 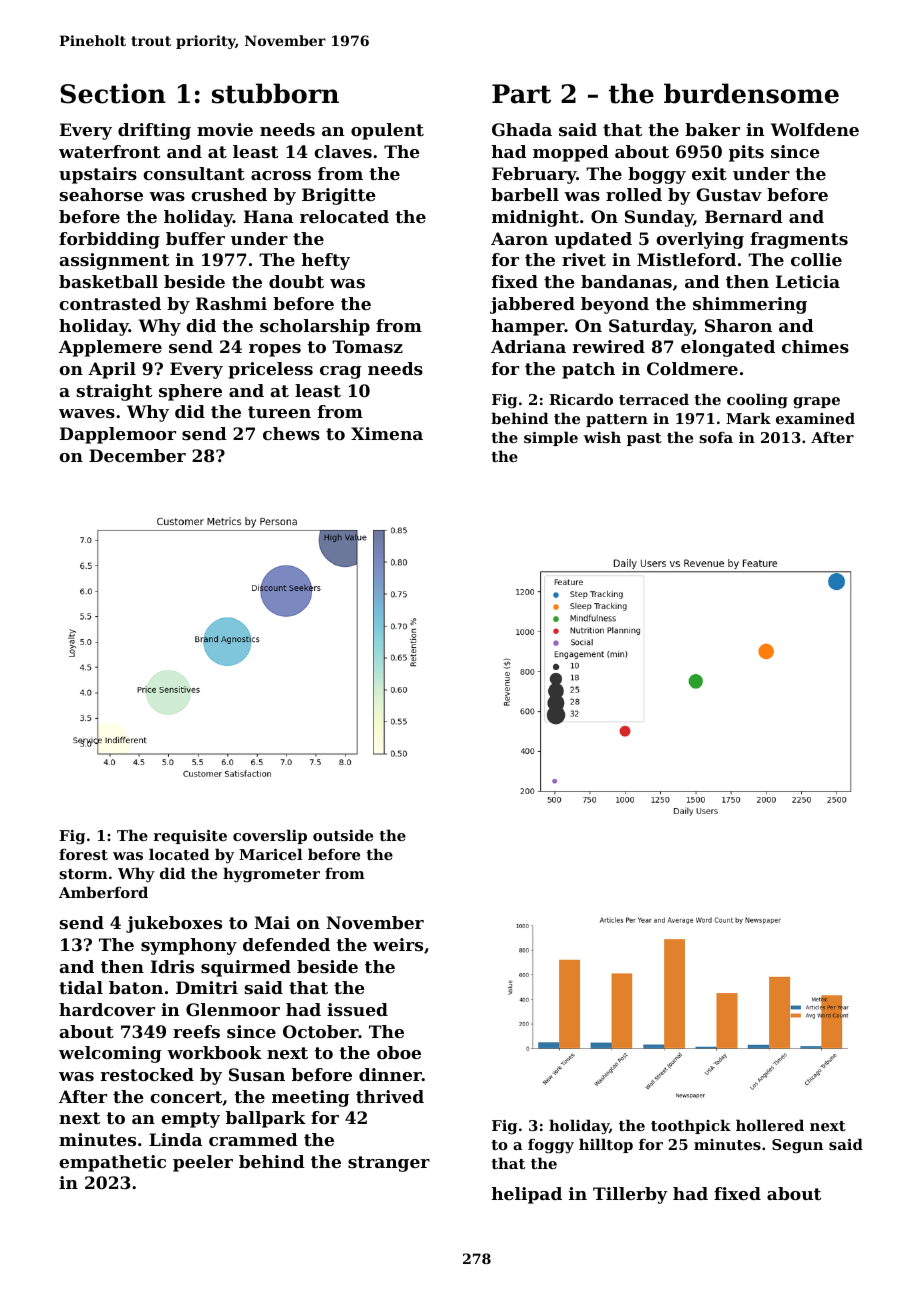 What do you see at coordinates (527, 1195) in the screenshot?
I see `helipad` at bounding box center [527, 1195].
